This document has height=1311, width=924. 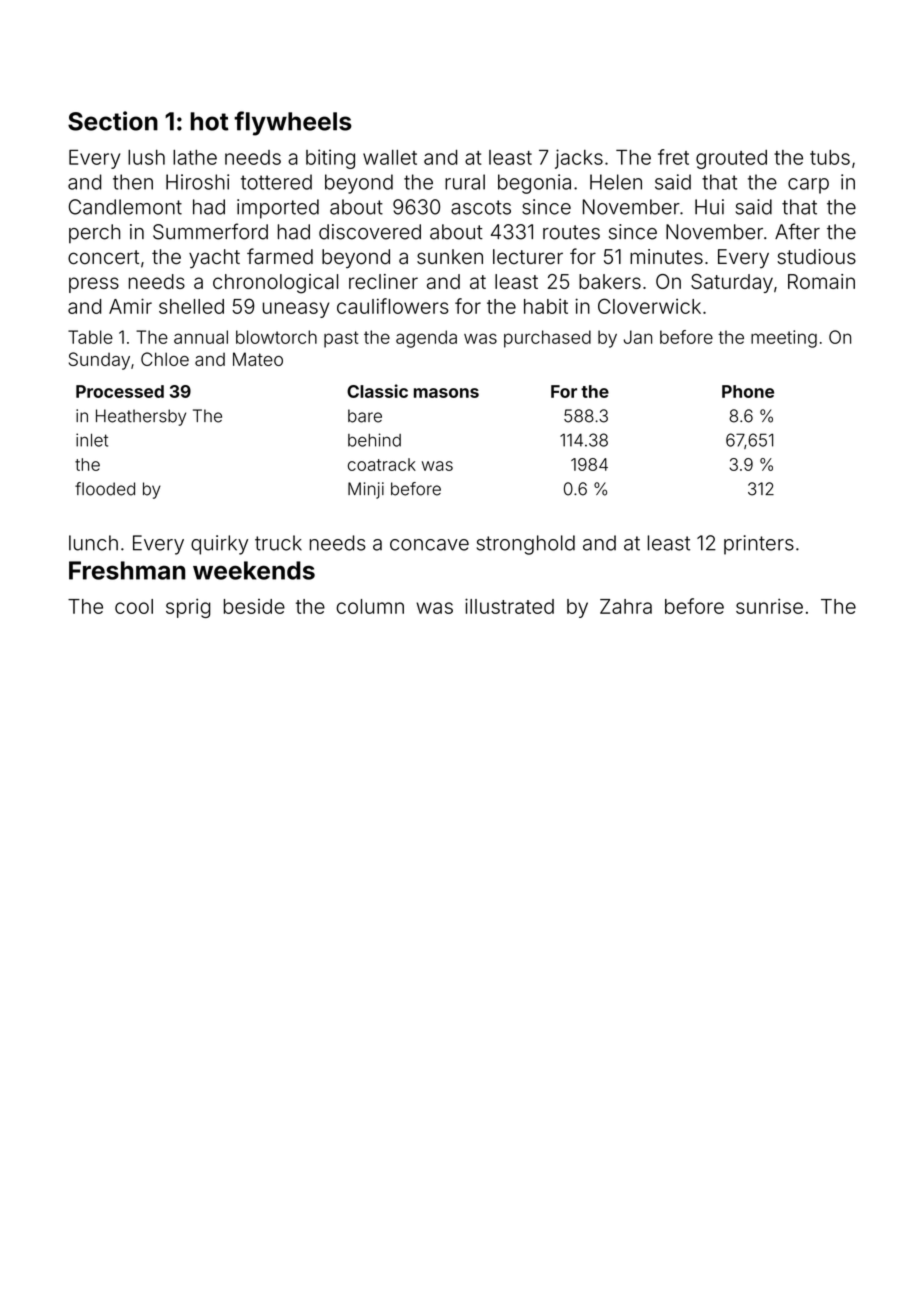 I want to click on wallet, so click(x=390, y=157).
